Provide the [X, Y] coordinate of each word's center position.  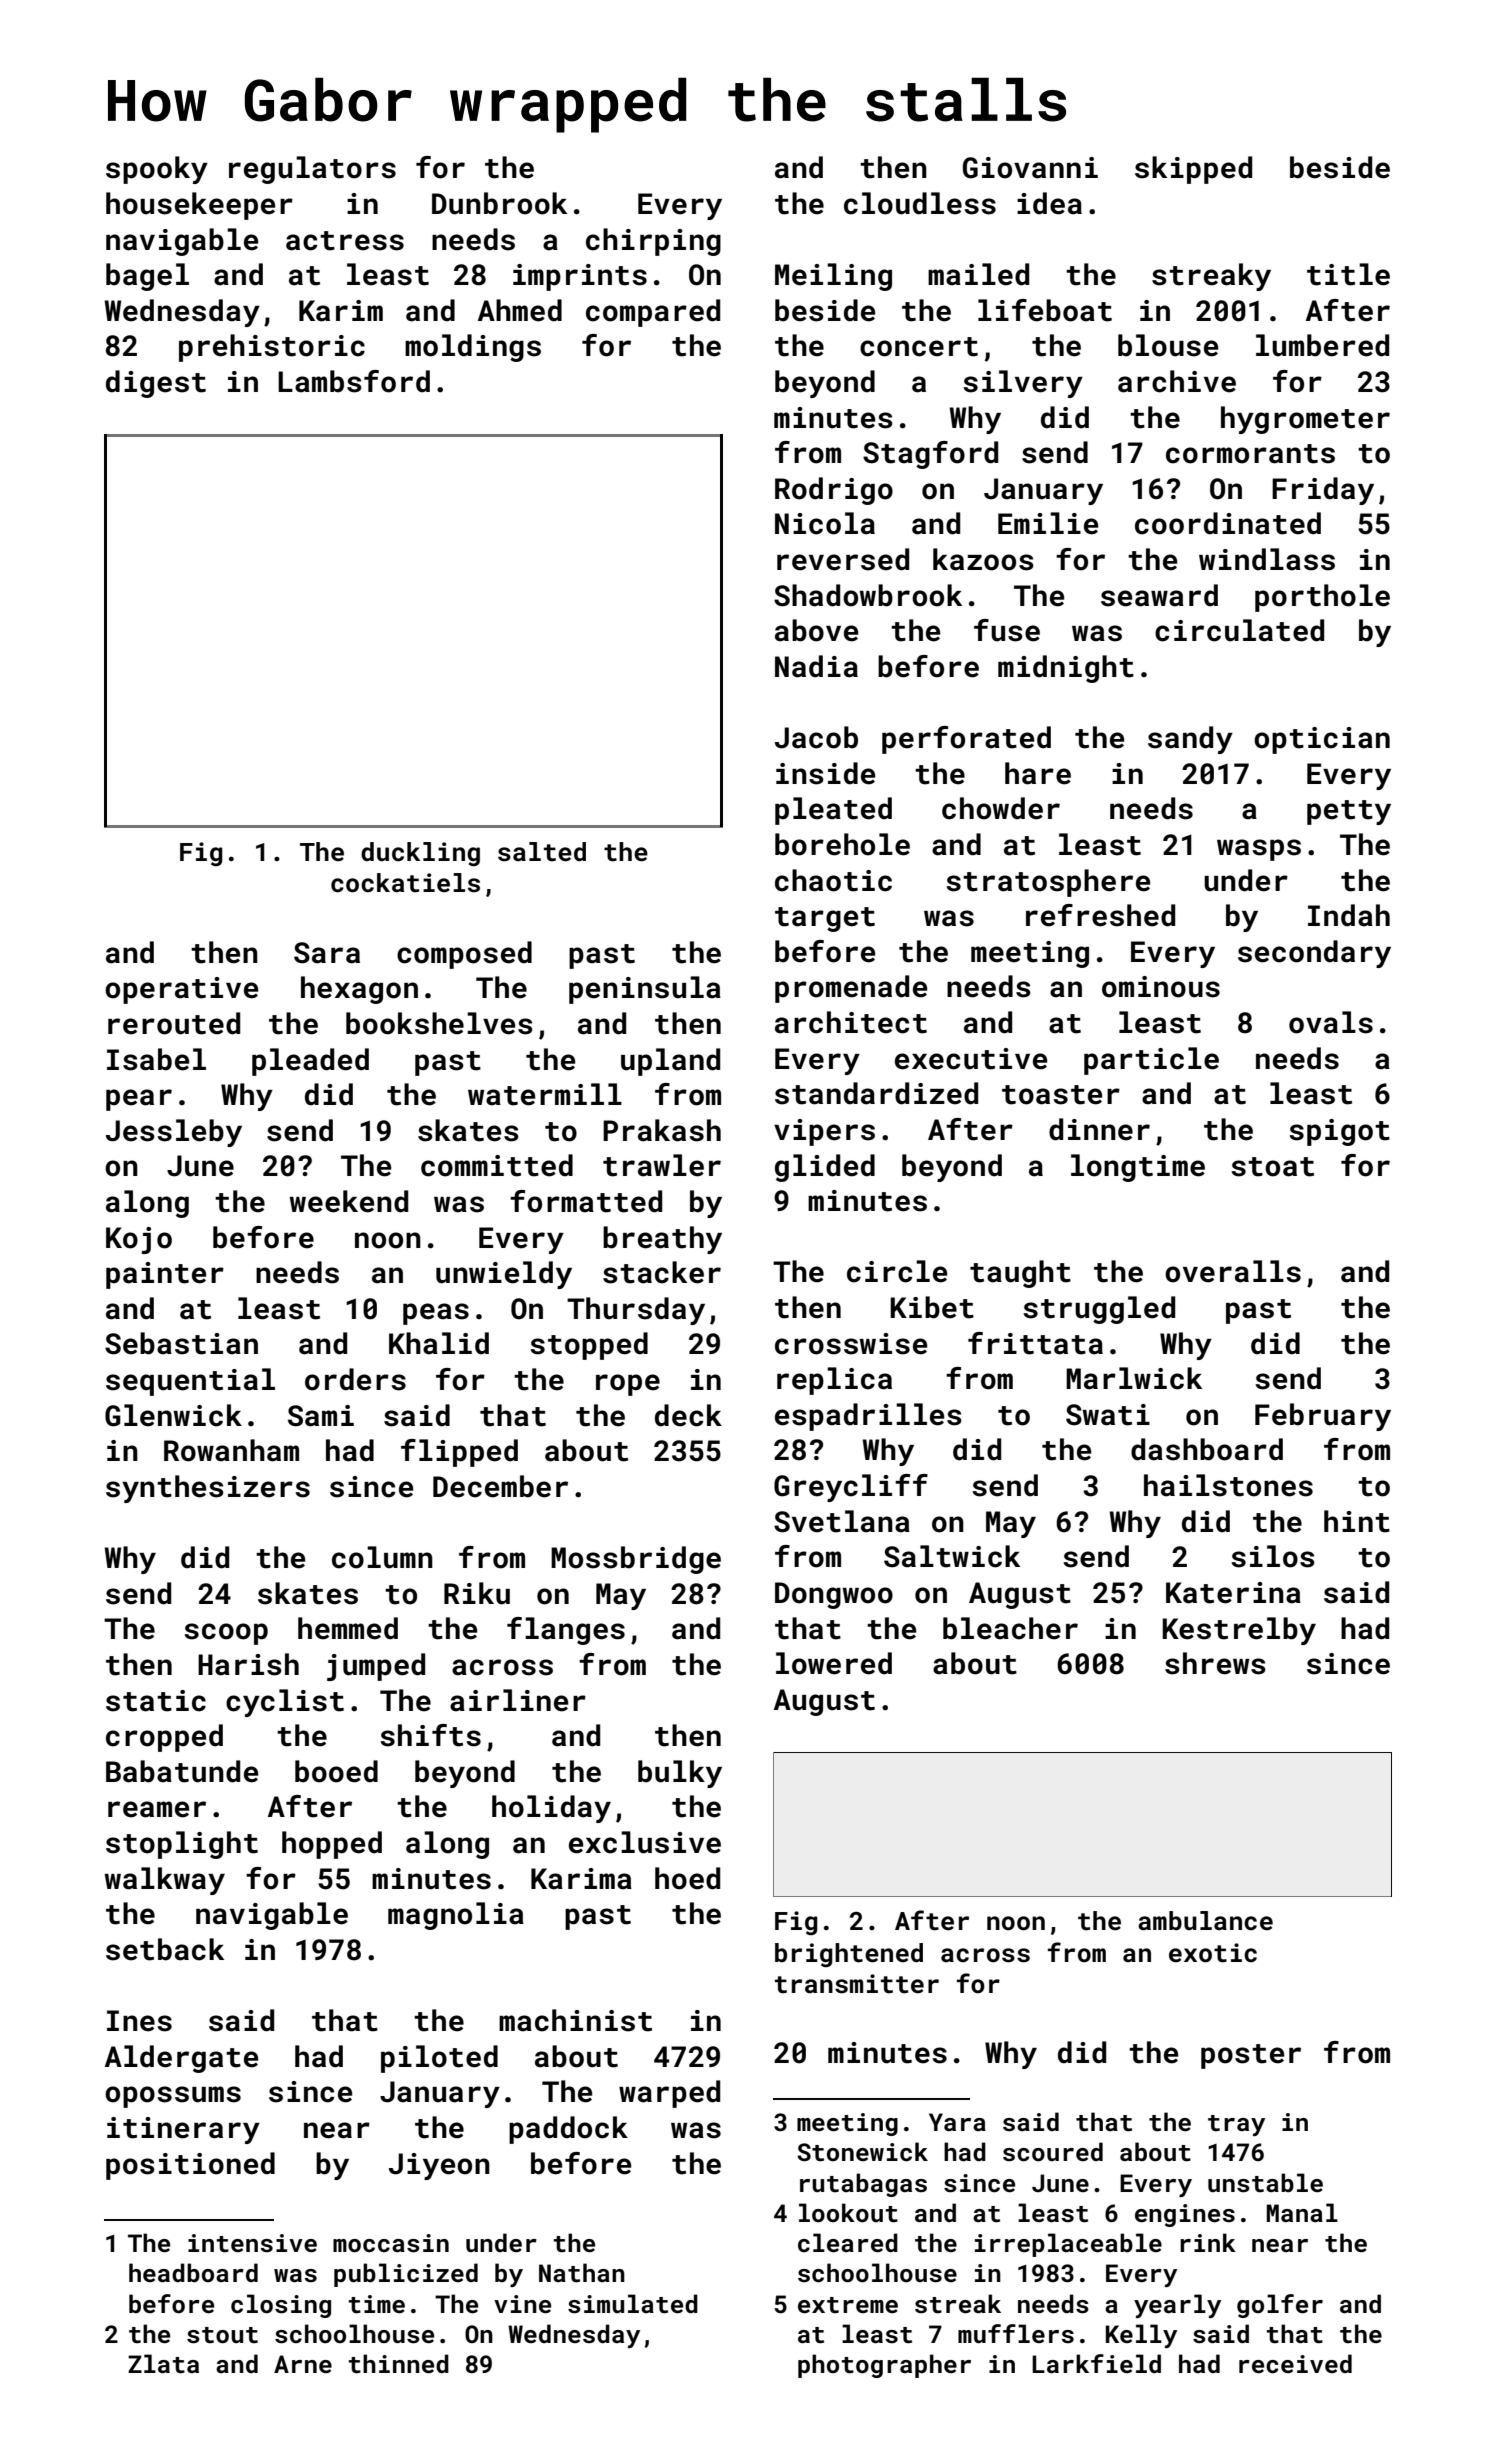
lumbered [1322, 345]
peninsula [645, 990]
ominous [1161, 987]
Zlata [163, 2364]
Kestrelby [1239, 1631]
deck [688, 1415]
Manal [1302, 2212]
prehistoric [272, 348]
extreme [848, 2305]
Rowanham [231, 1450]
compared [653, 313]
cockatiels [405, 883]
